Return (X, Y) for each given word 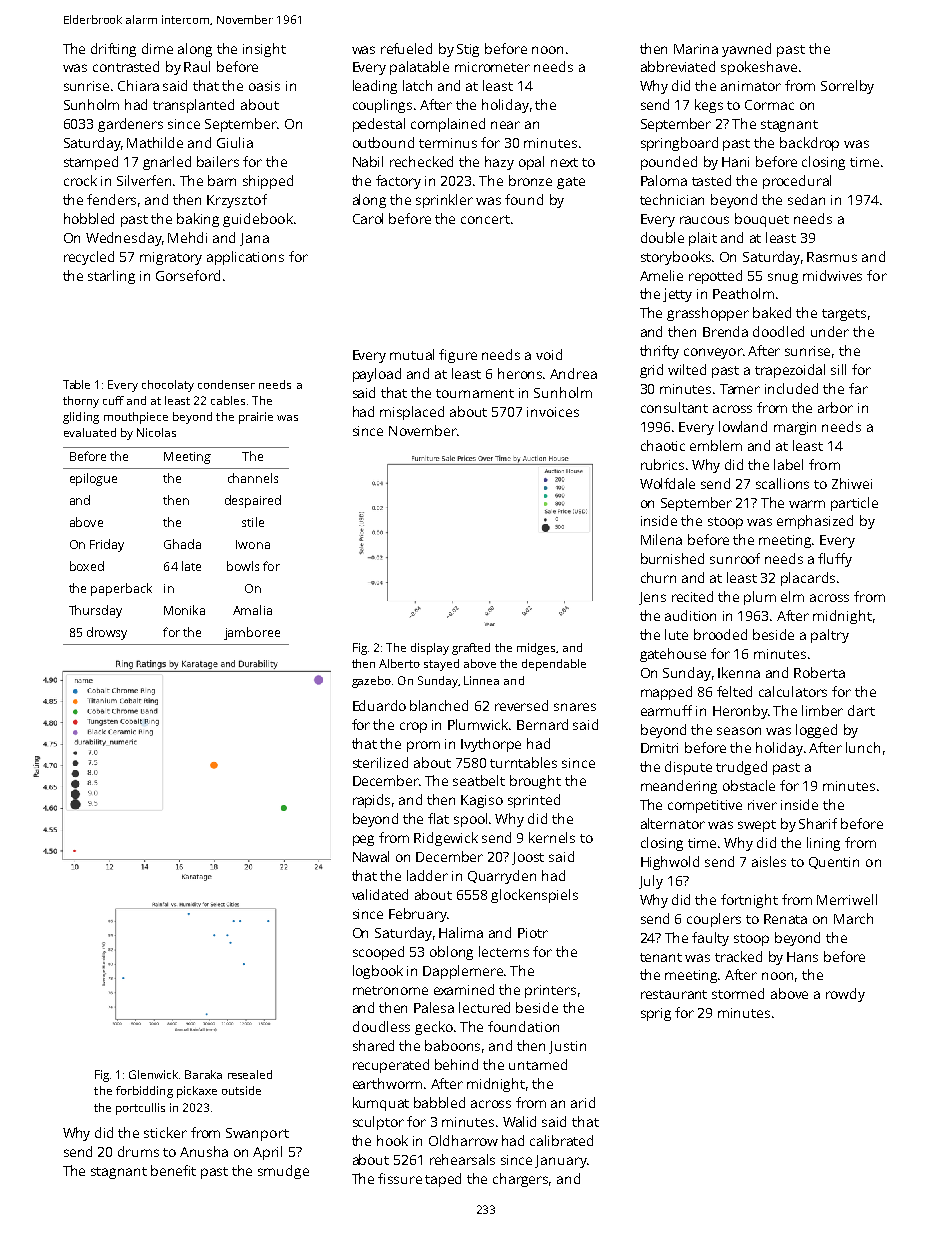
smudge (283, 1172)
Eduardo (379, 705)
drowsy (107, 633)
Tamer (740, 389)
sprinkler (444, 201)
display (430, 649)
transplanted (193, 106)
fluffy (835, 560)
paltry (830, 636)
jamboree (252, 633)
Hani (735, 162)
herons (520, 373)
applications (245, 258)
